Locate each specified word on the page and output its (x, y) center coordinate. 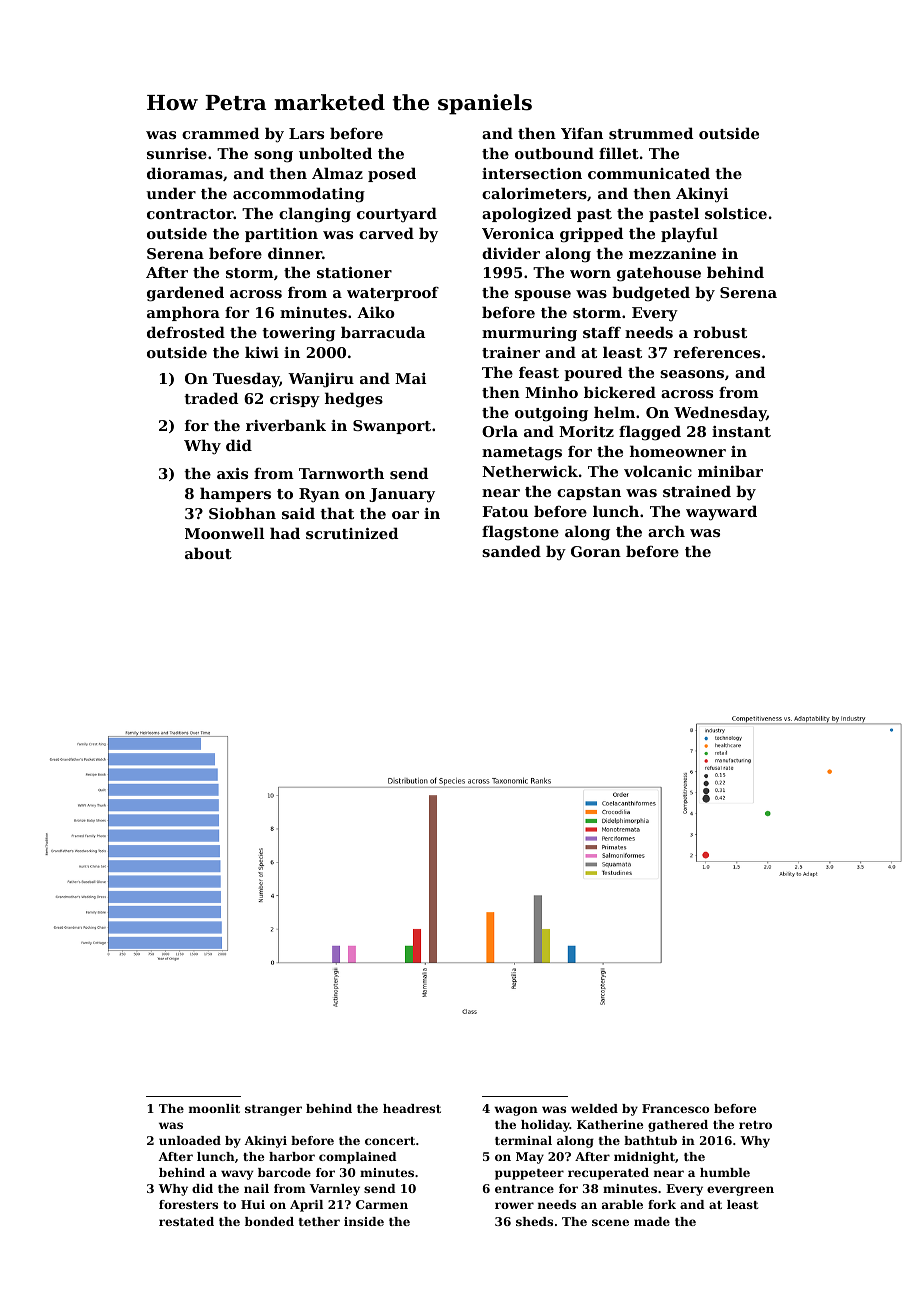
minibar (730, 471)
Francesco (675, 1108)
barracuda (383, 332)
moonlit (214, 1108)
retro (755, 1125)
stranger (273, 1110)
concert (390, 1141)
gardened (185, 294)
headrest (412, 1108)
